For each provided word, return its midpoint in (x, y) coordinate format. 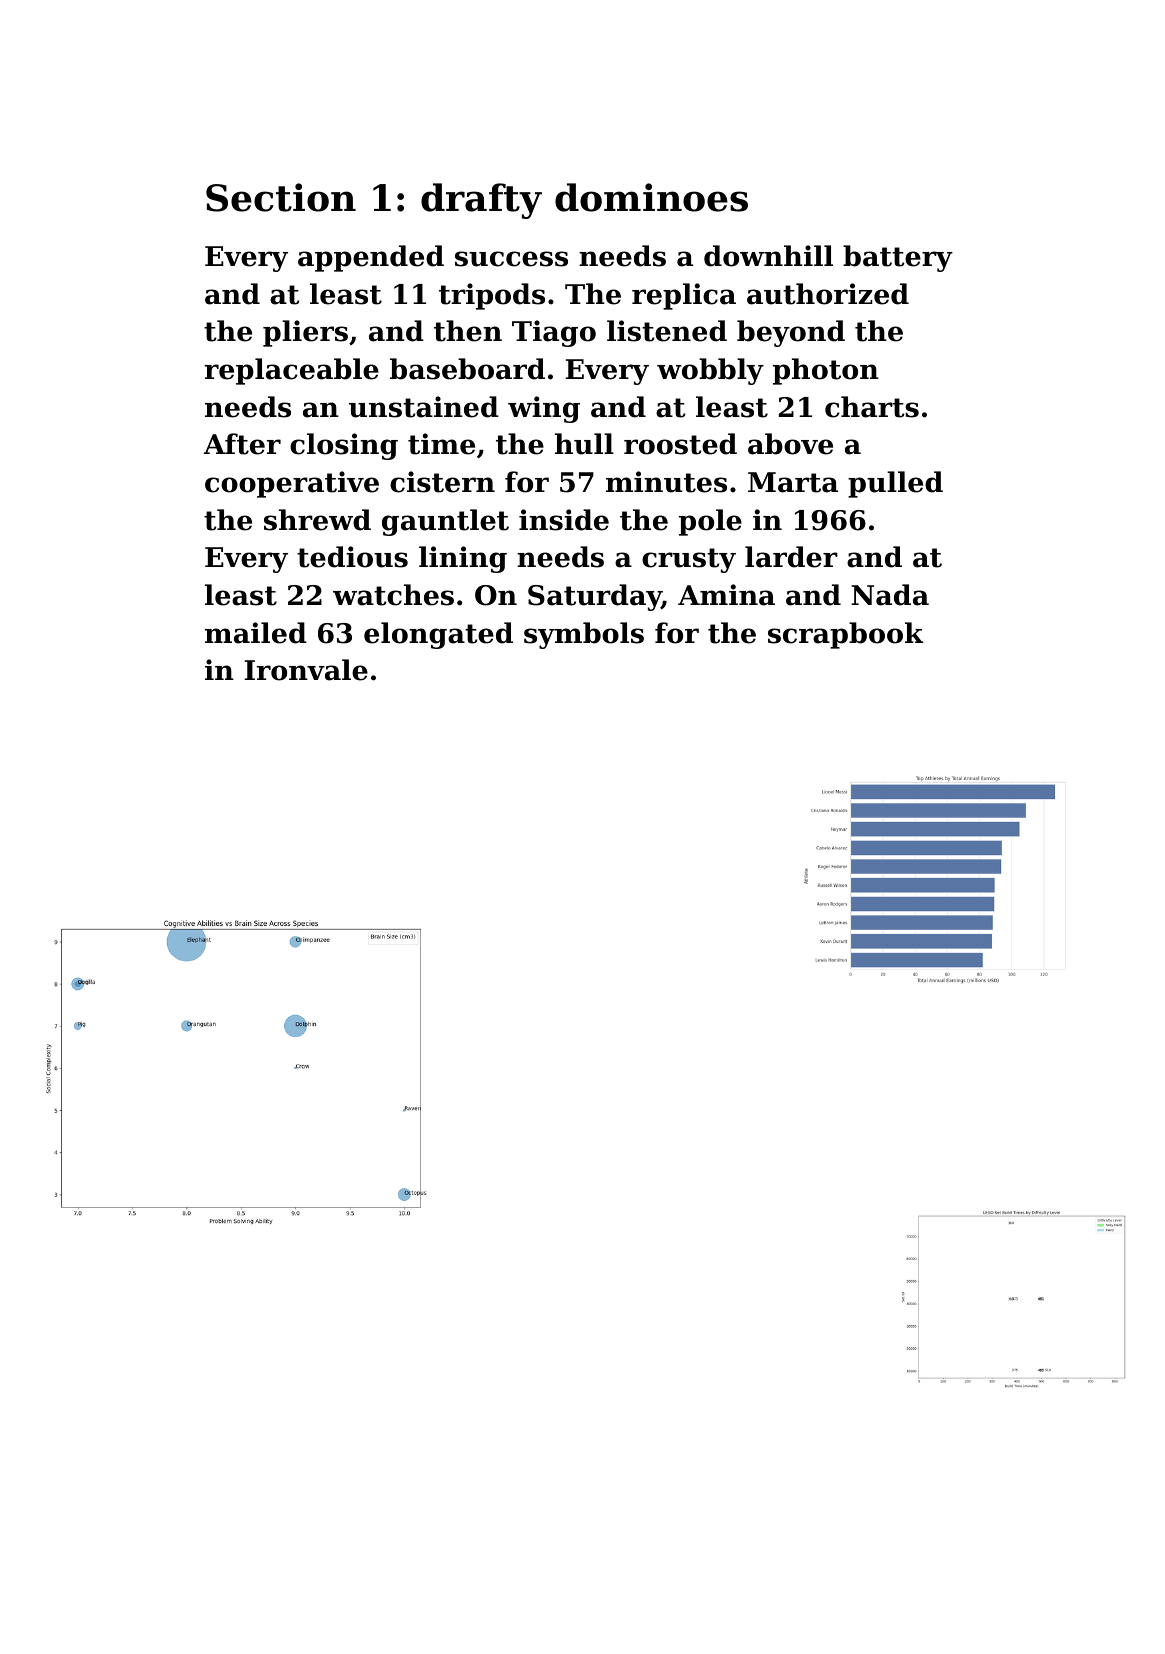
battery (898, 258)
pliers (305, 333)
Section (281, 197)
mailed (256, 633)
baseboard (467, 369)
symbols (584, 635)
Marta (793, 482)
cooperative (292, 484)
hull (584, 444)
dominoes (651, 197)
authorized (828, 294)
